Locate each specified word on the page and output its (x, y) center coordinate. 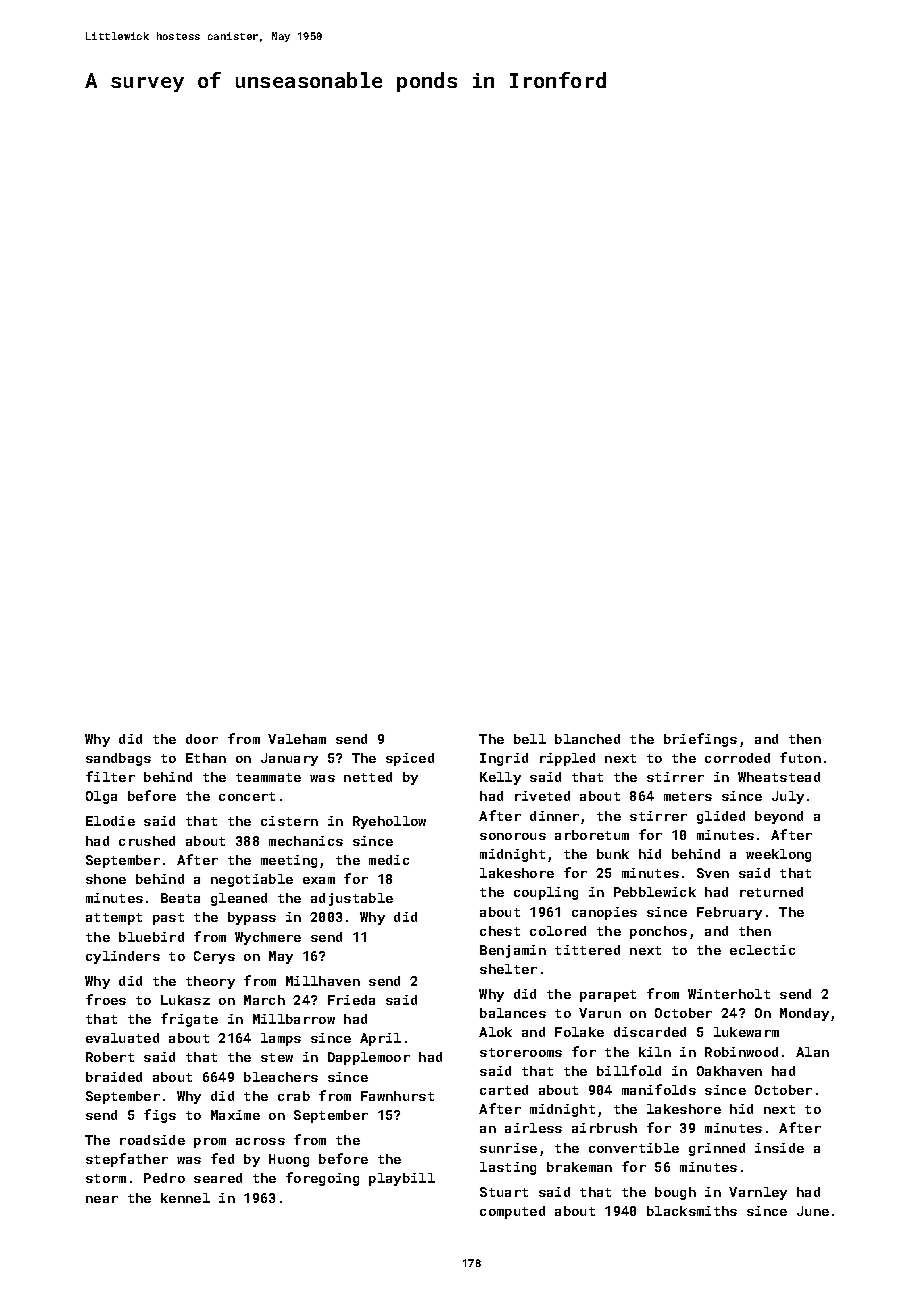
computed (512, 1212)
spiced (410, 759)
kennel (185, 1198)
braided (114, 1077)
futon (800, 757)
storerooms (521, 1052)
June (813, 1211)
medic (389, 860)
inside (779, 1148)
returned (771, 892)
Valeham (297, 739)
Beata (180, 898)
